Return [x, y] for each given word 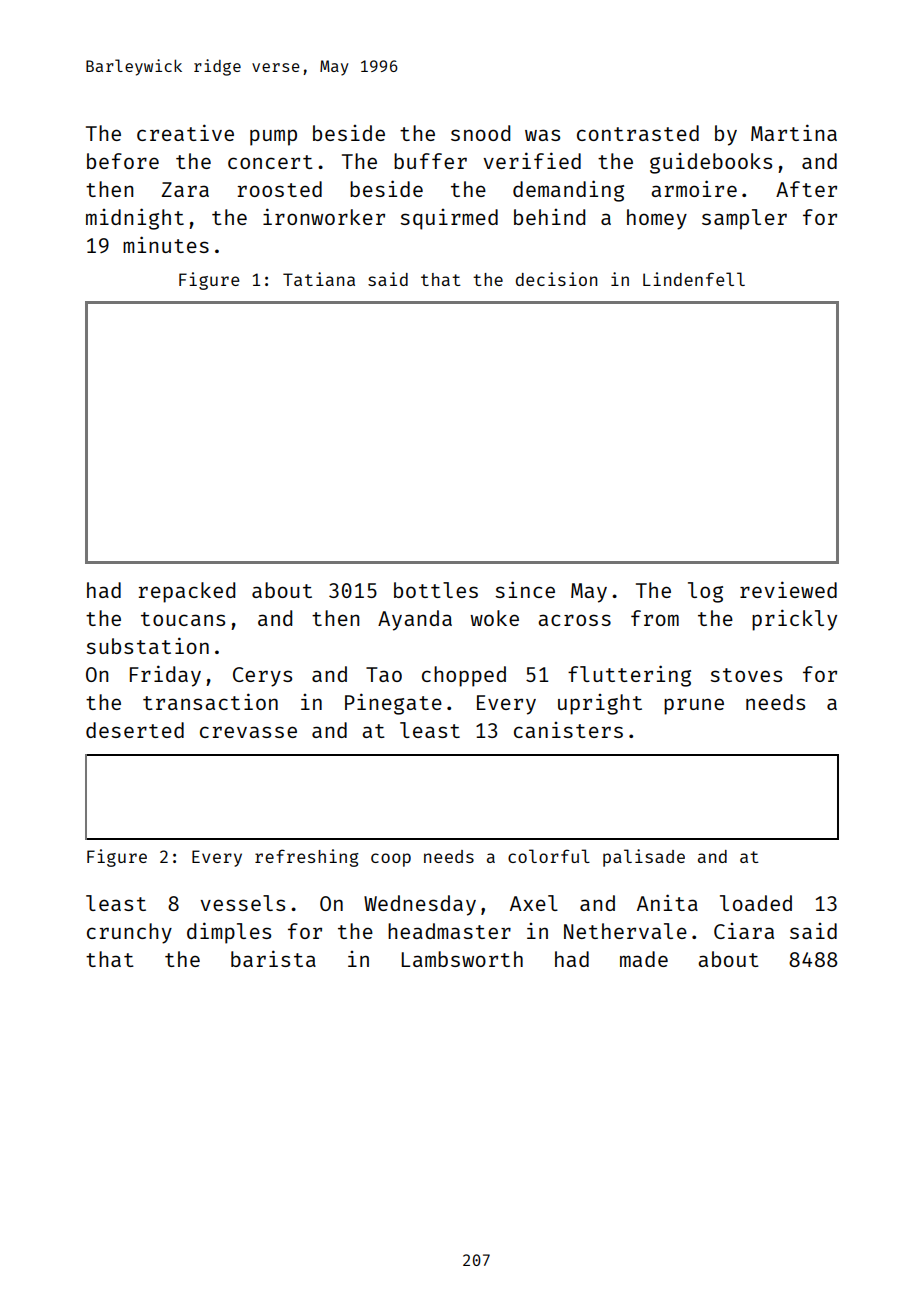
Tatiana [319, 279]
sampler [744, 219]
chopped [464, 676]
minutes [166, 244]
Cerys [262, 677]
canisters [568, 730]
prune [694, 706]
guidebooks [711, 163]
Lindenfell [694, 279]
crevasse [248, 732]
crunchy [129, 933]
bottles [436, 590]
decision [556, 279]
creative [185, 132]
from [655, 618]
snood [480, 133]
